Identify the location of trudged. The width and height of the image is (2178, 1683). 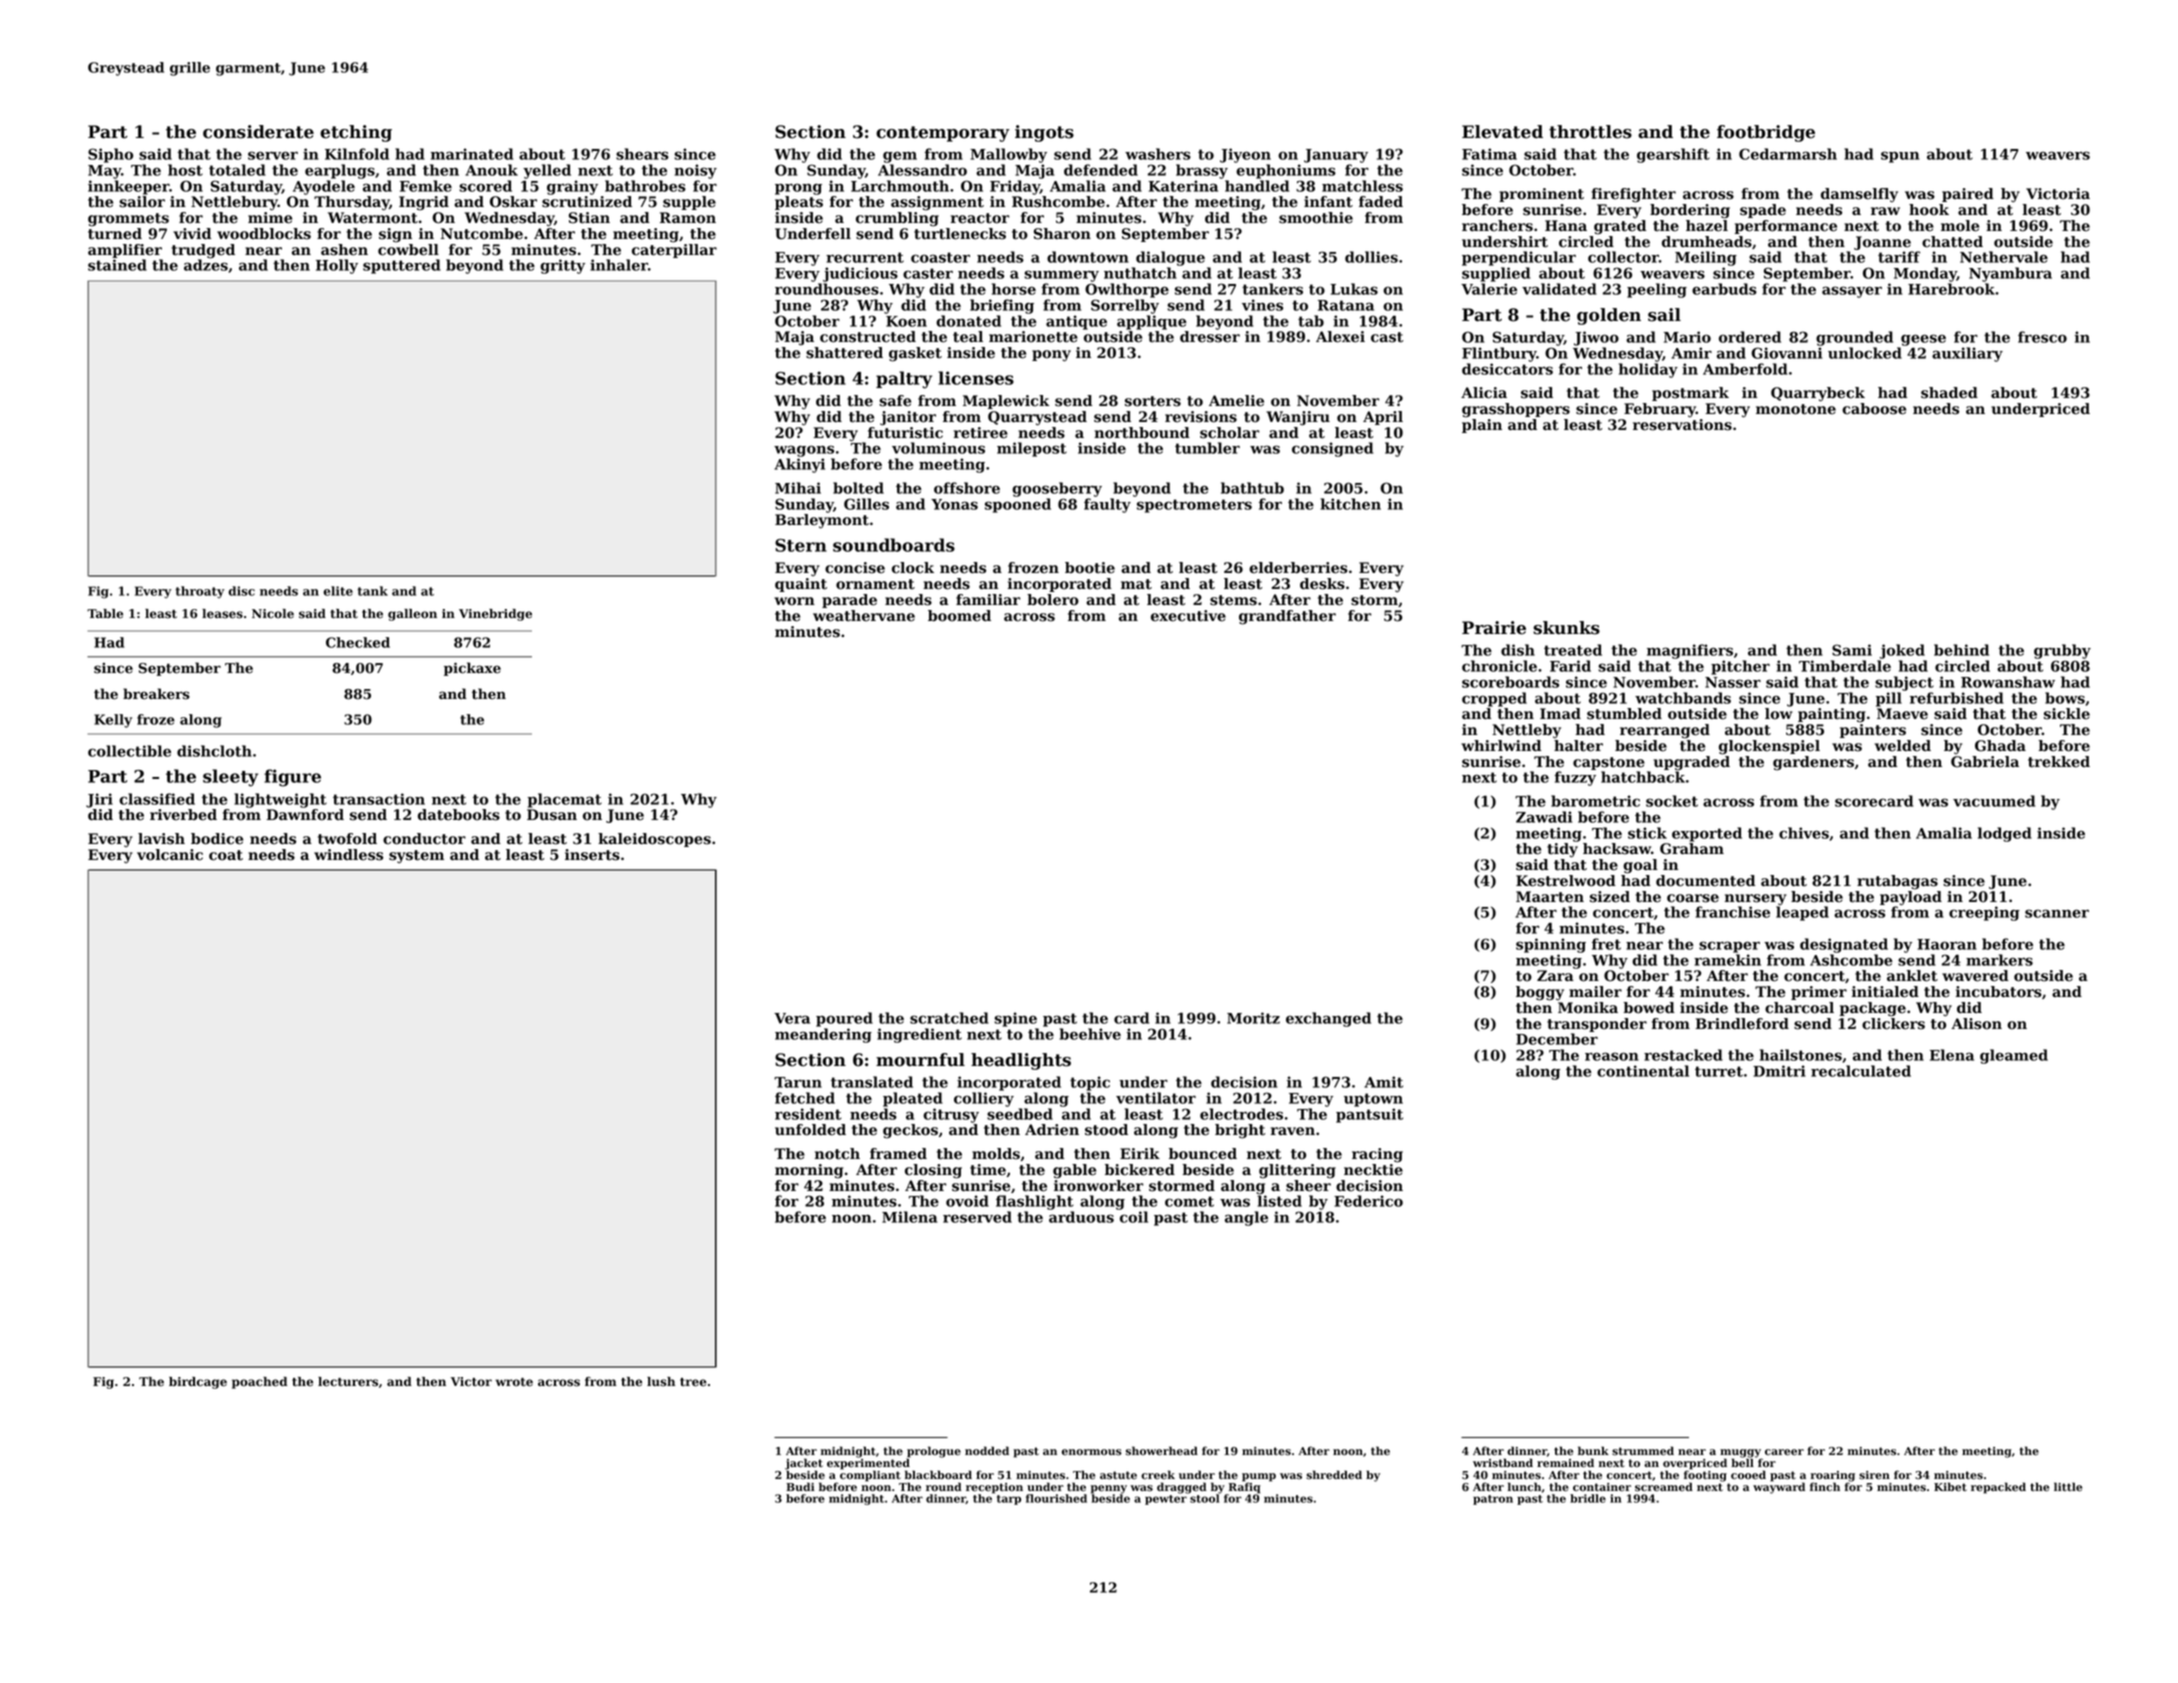
(203, 251).
